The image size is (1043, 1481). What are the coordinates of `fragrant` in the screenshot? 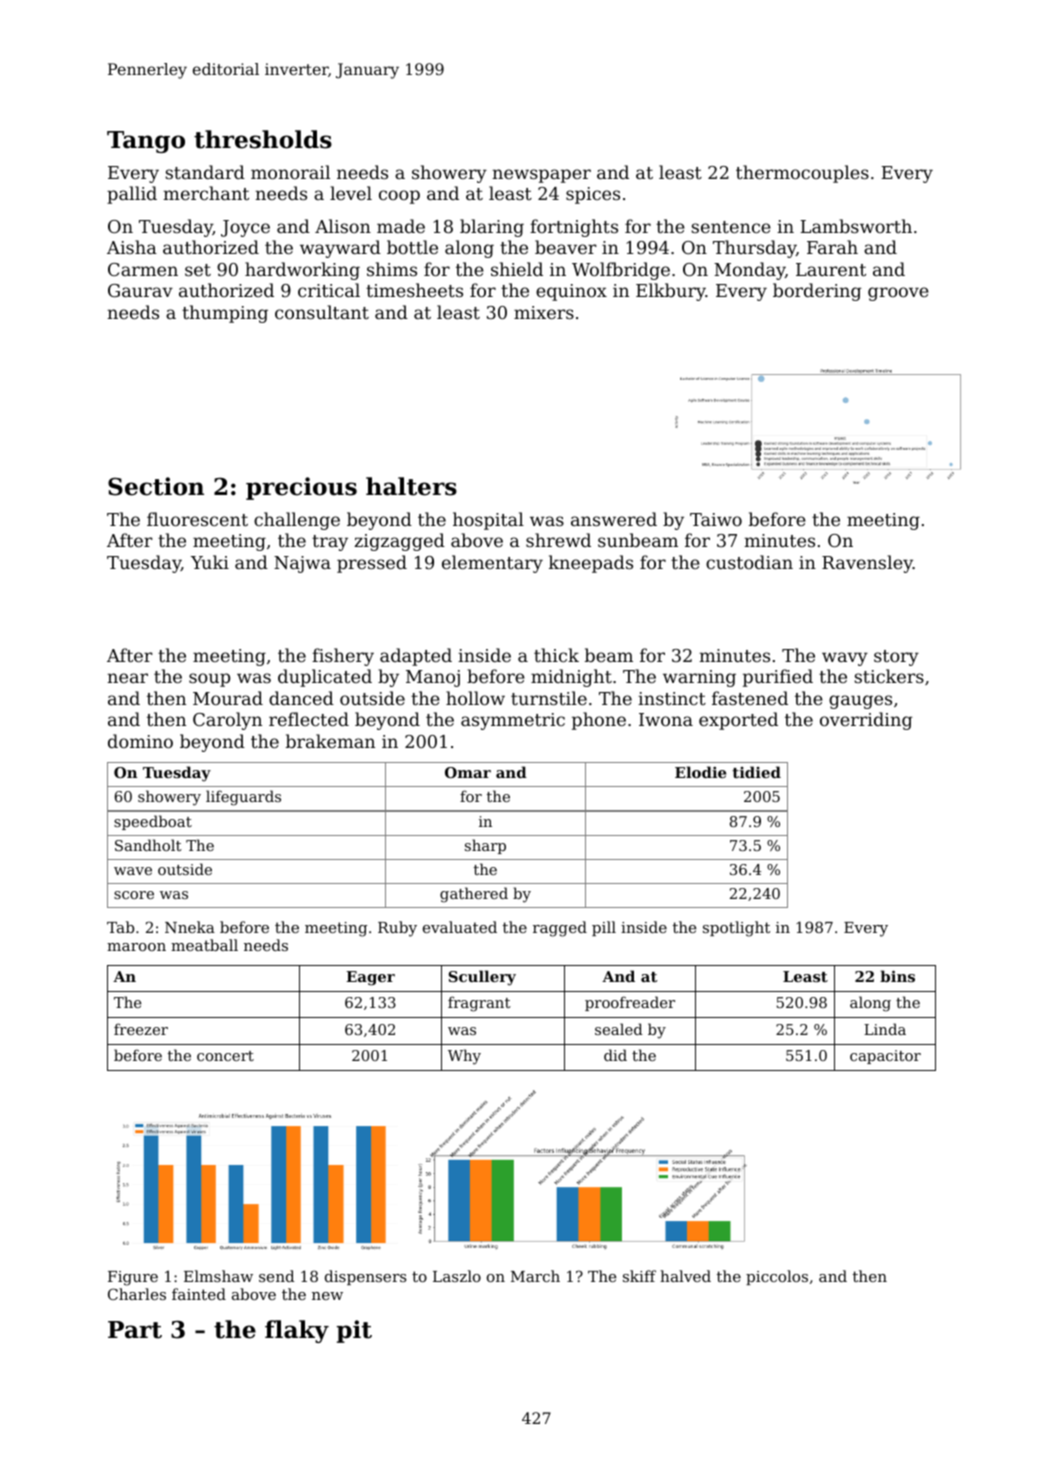 It's located at (479, 1004).
